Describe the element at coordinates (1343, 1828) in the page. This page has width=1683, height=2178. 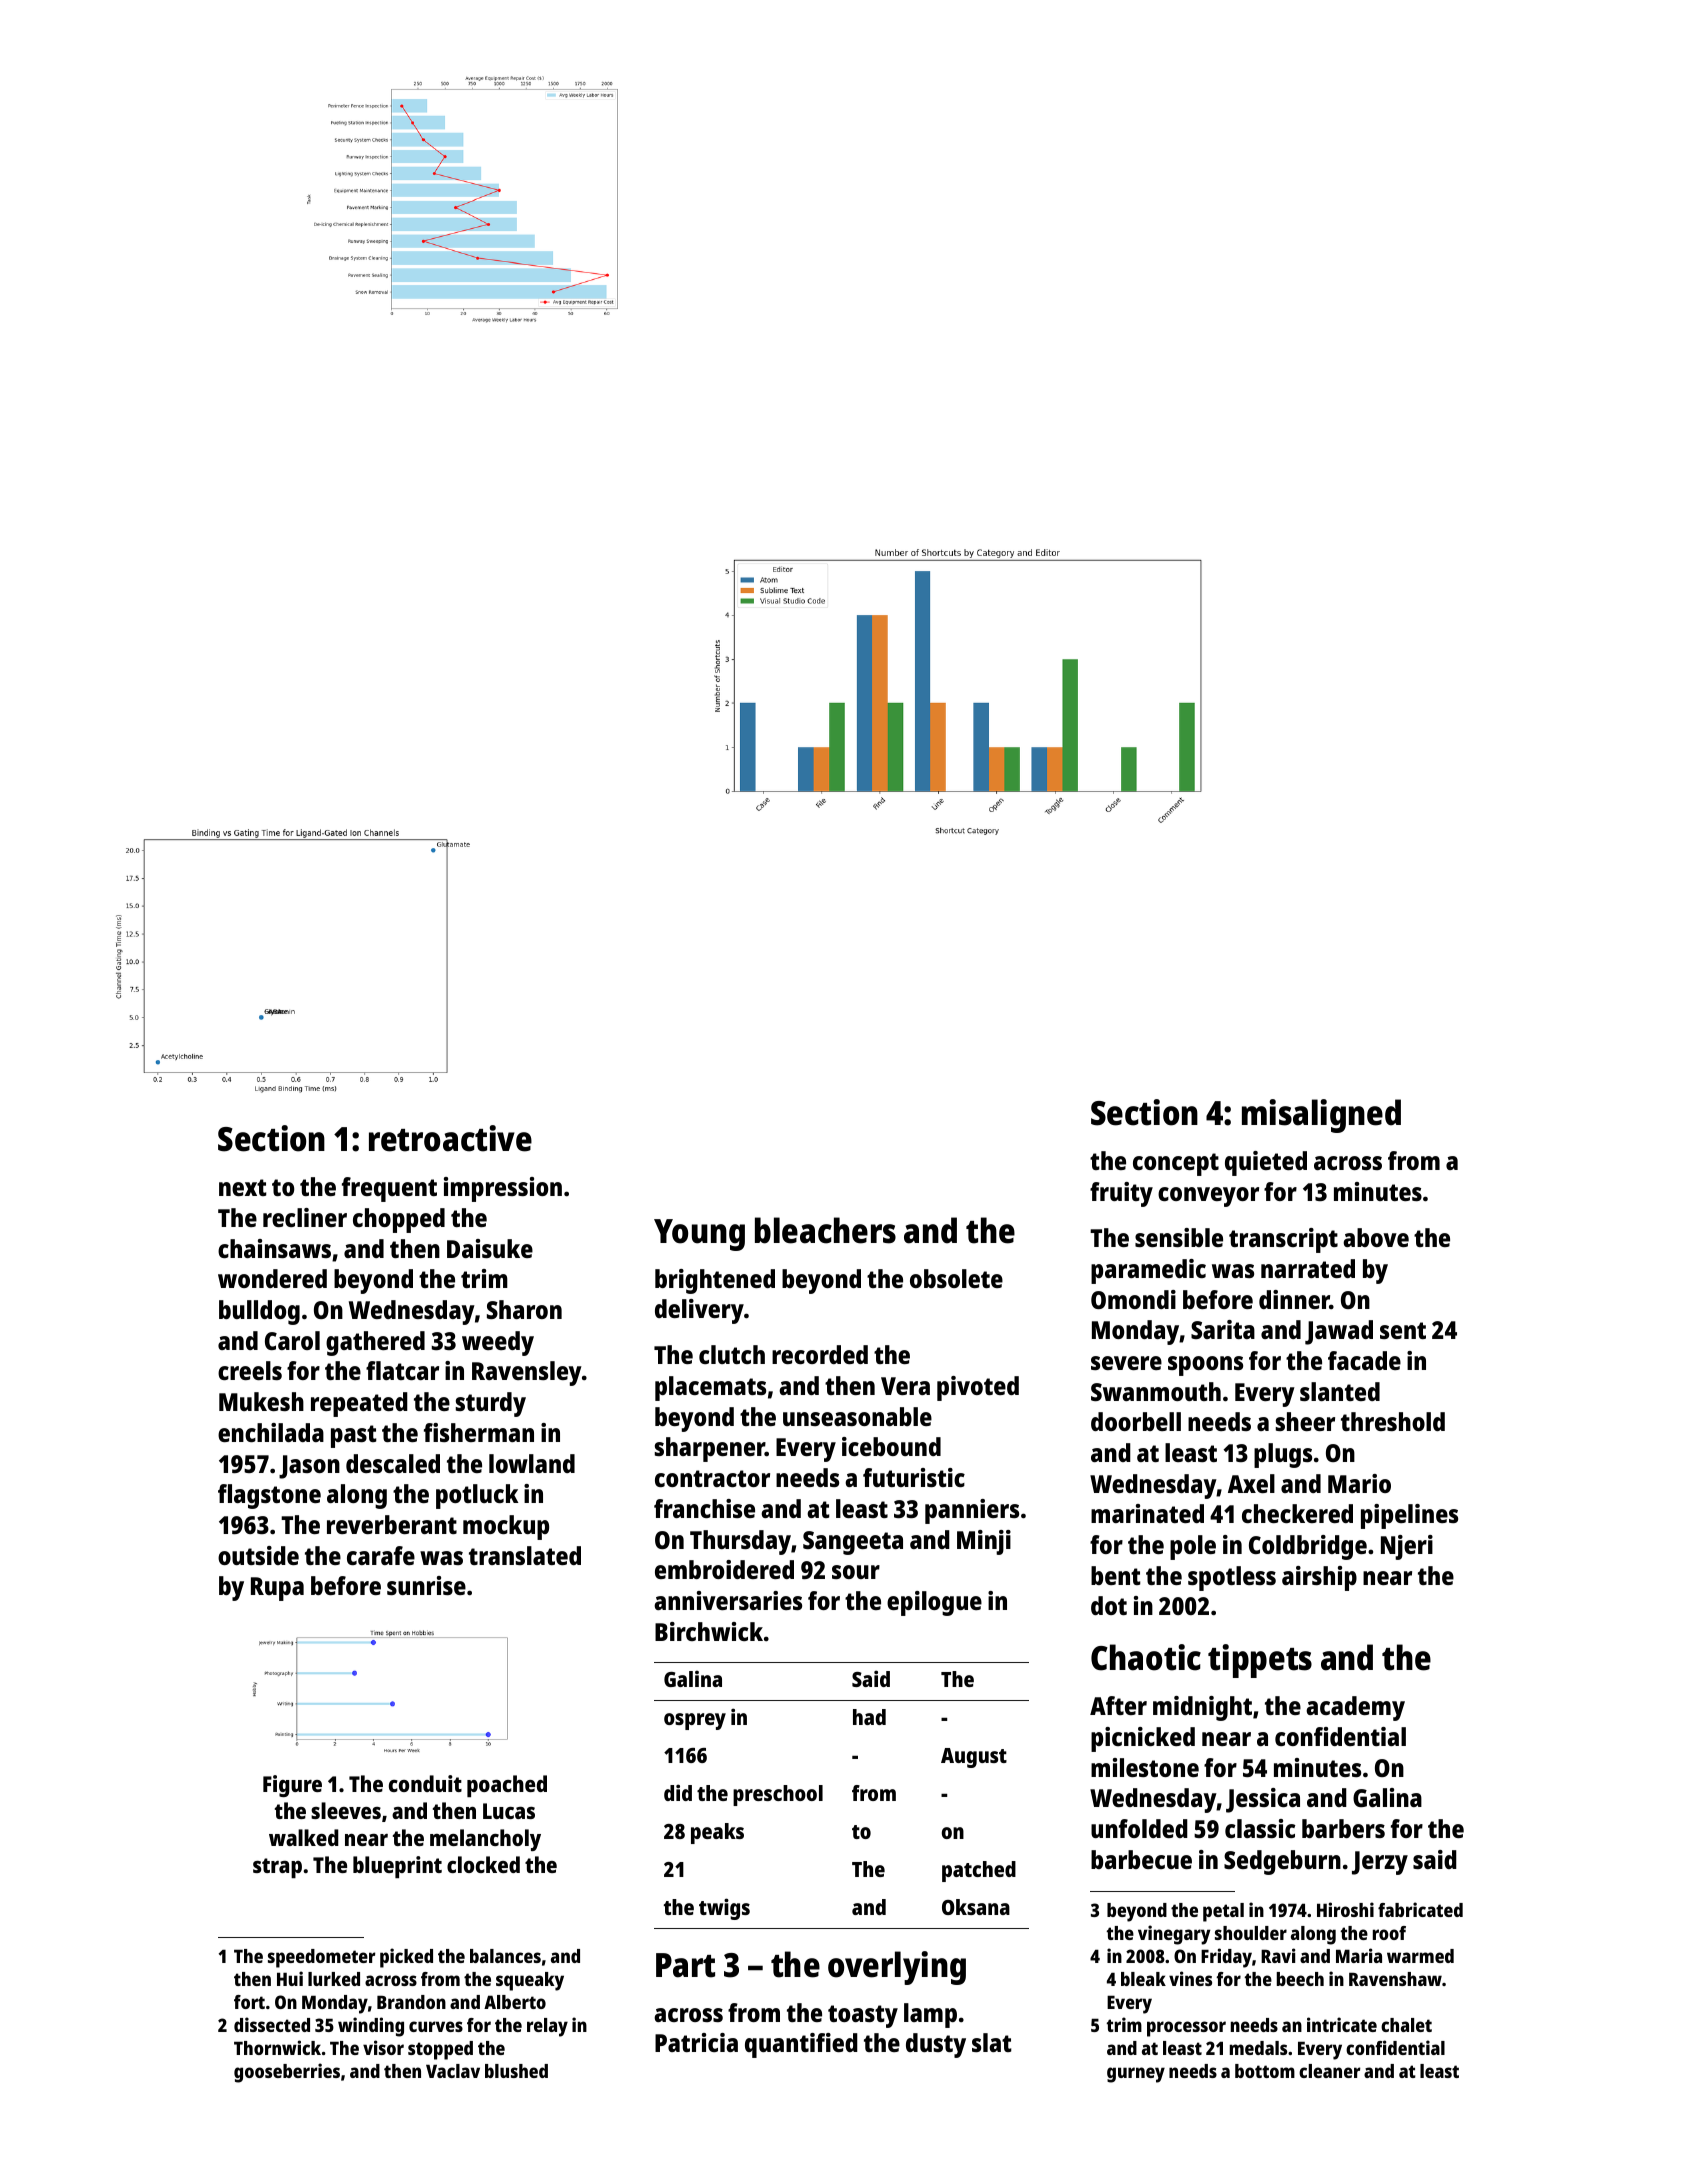
I see `barbers` at that location.
